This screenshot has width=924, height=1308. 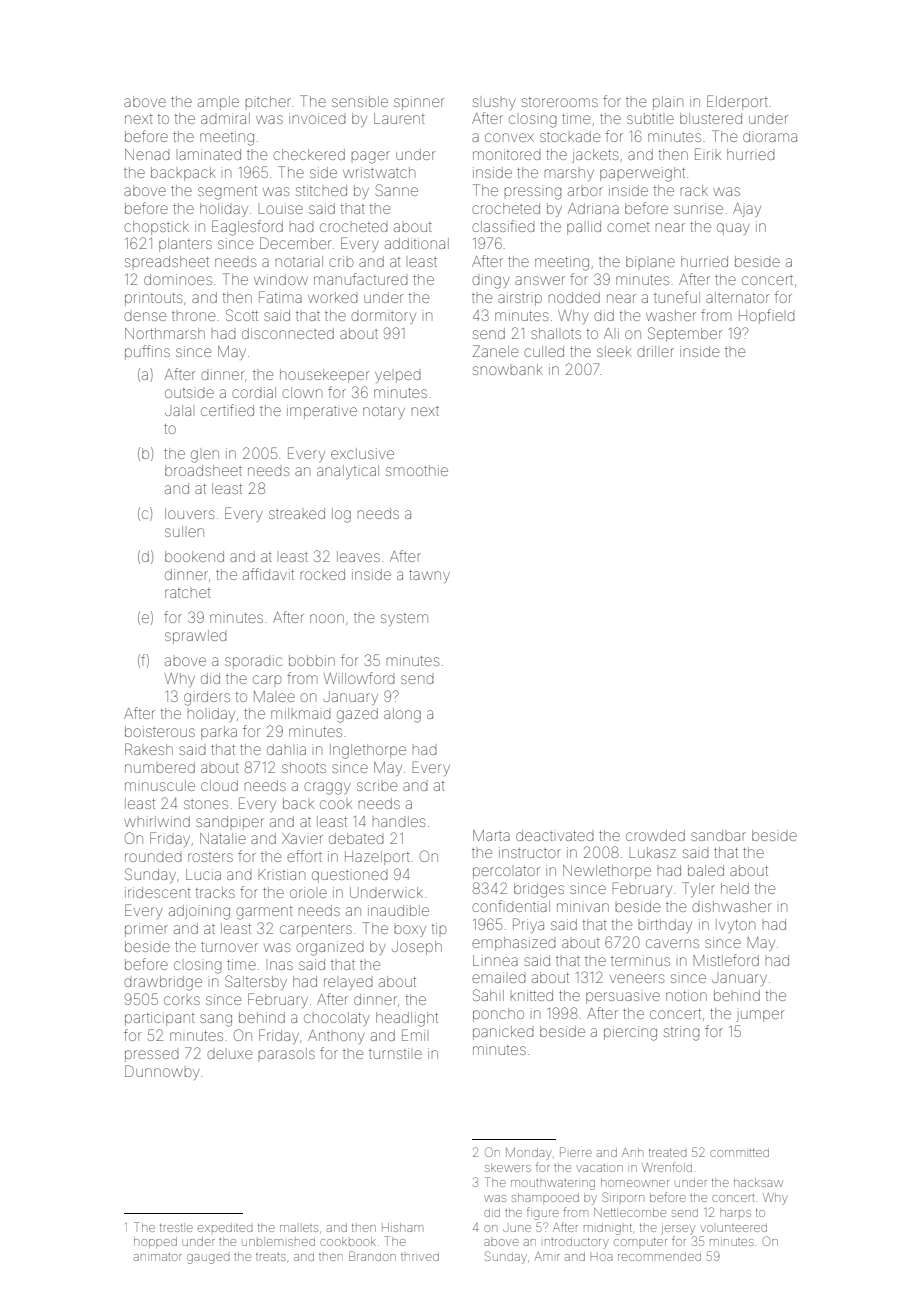 I want to click on driller, so click(x=655, y=351).
